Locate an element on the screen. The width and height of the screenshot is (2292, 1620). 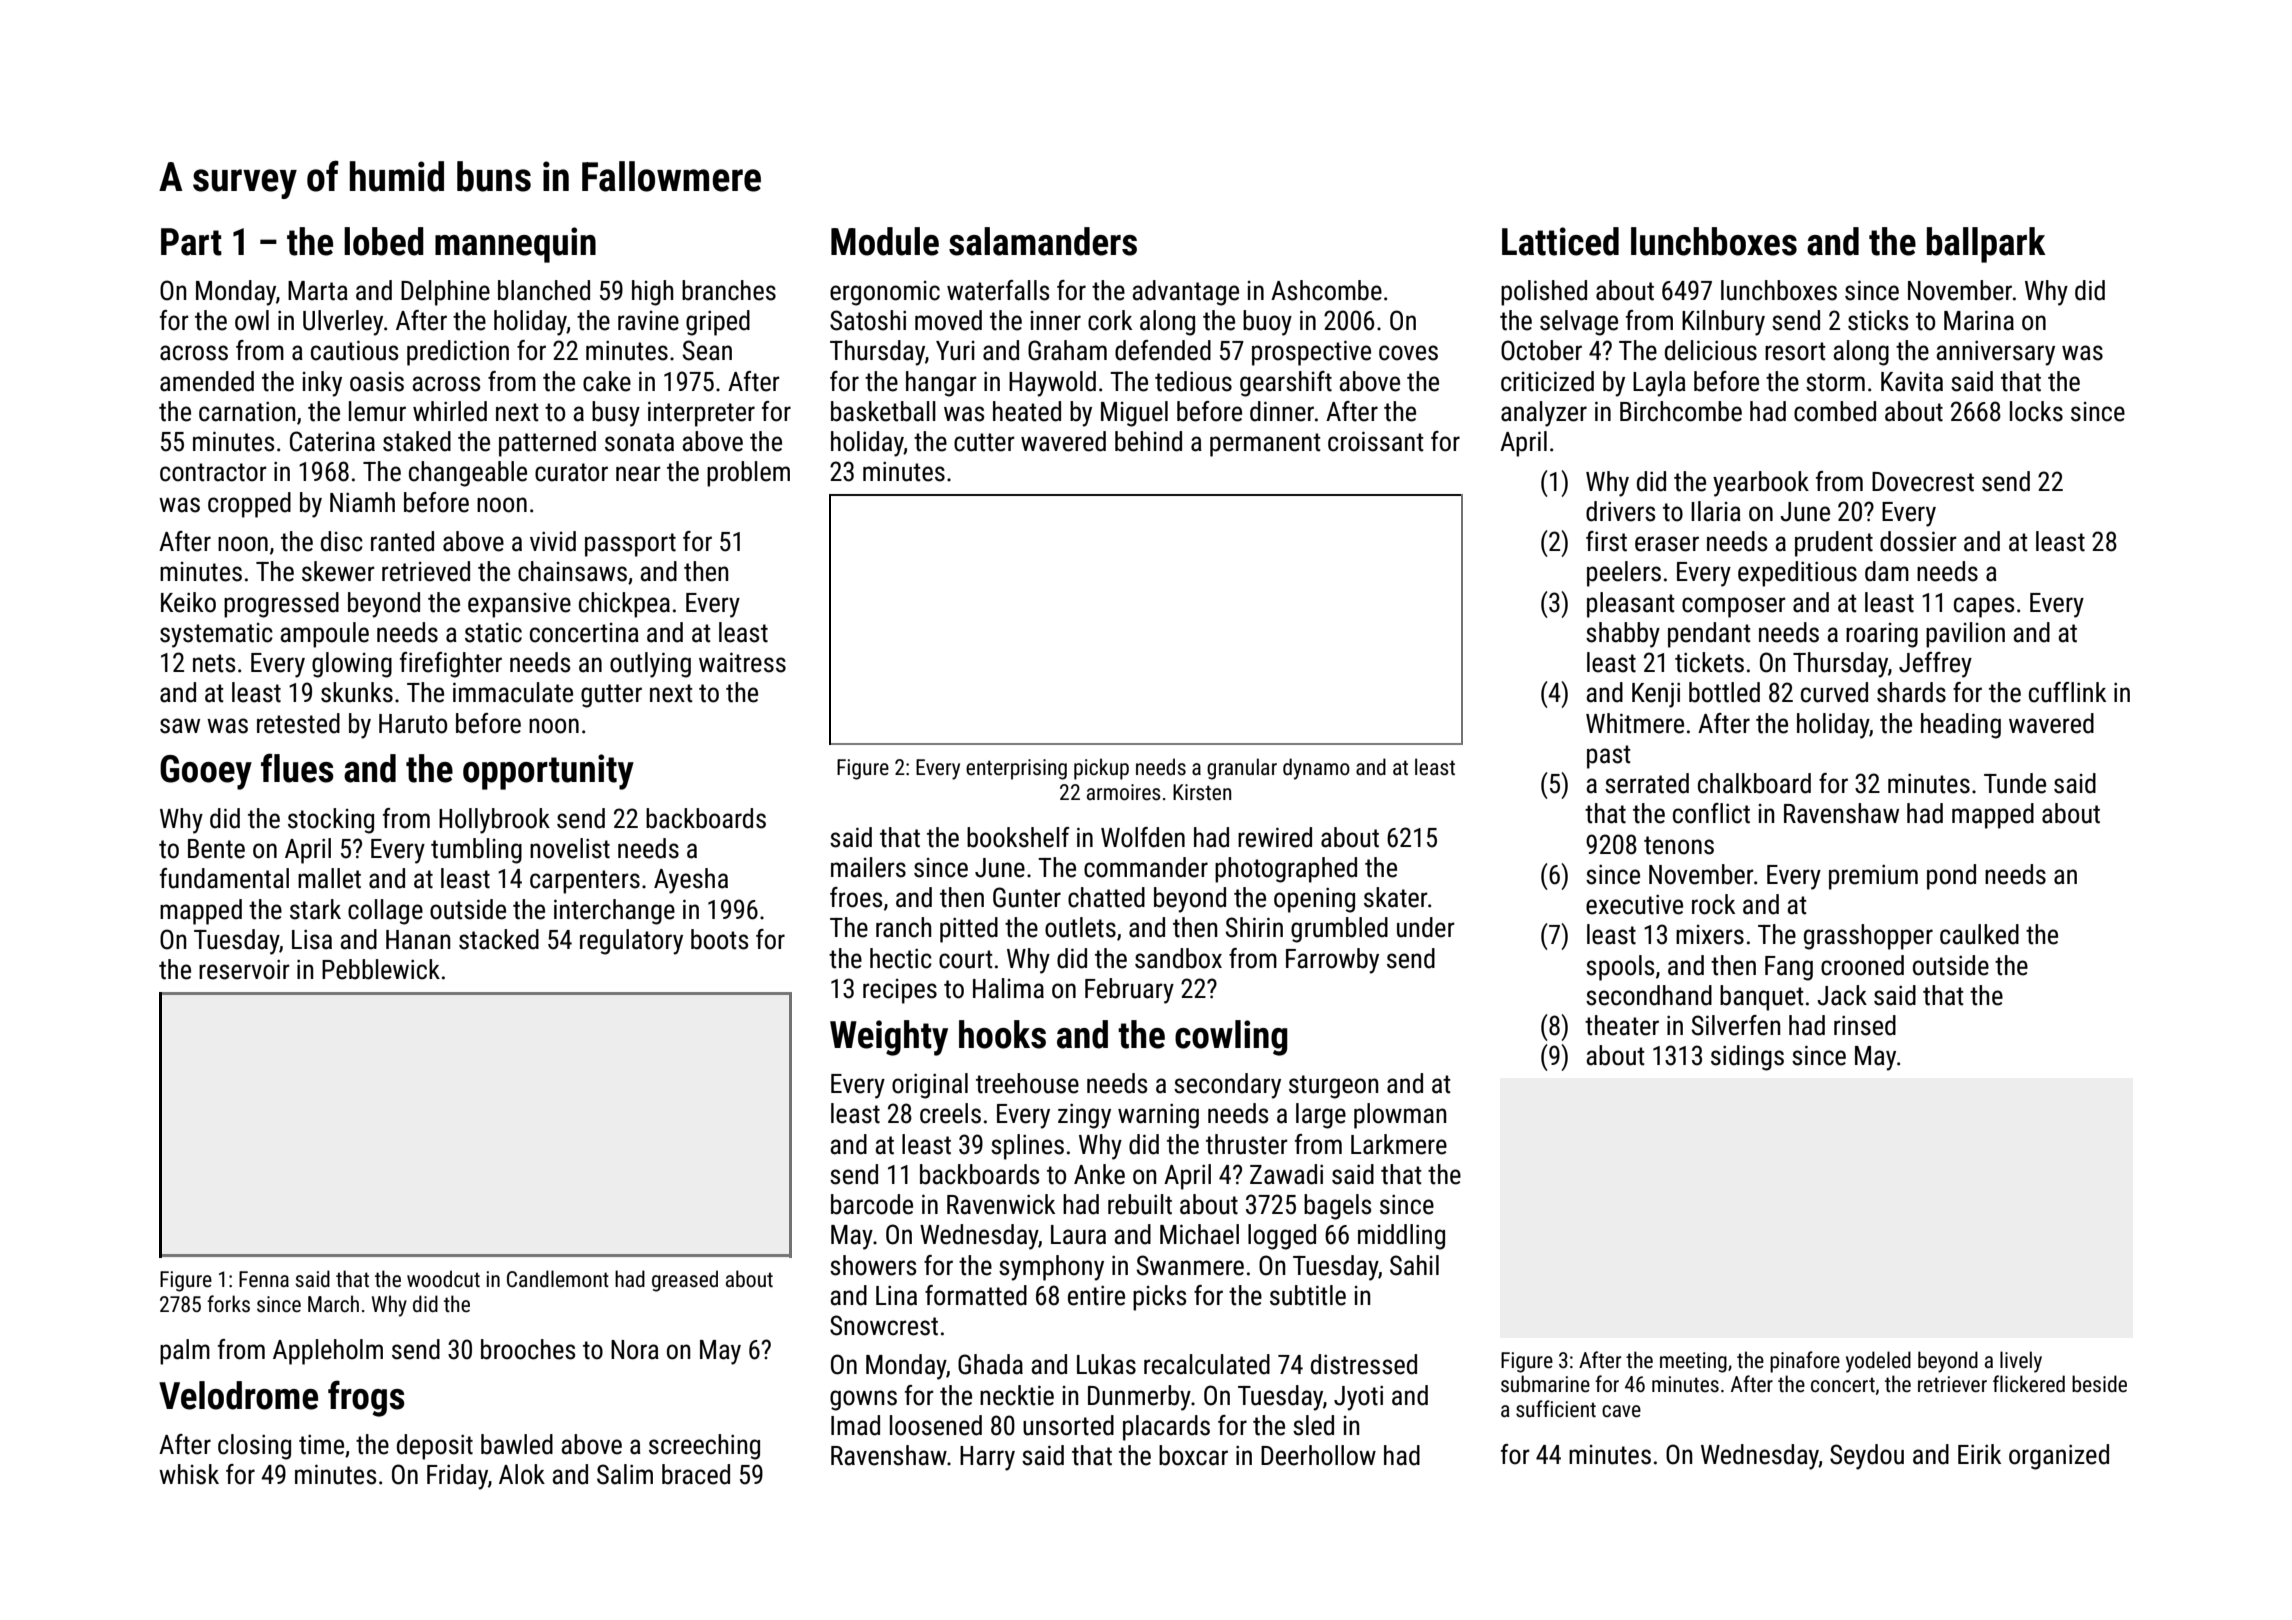
mannequin is located at coordinates (515, 245).
